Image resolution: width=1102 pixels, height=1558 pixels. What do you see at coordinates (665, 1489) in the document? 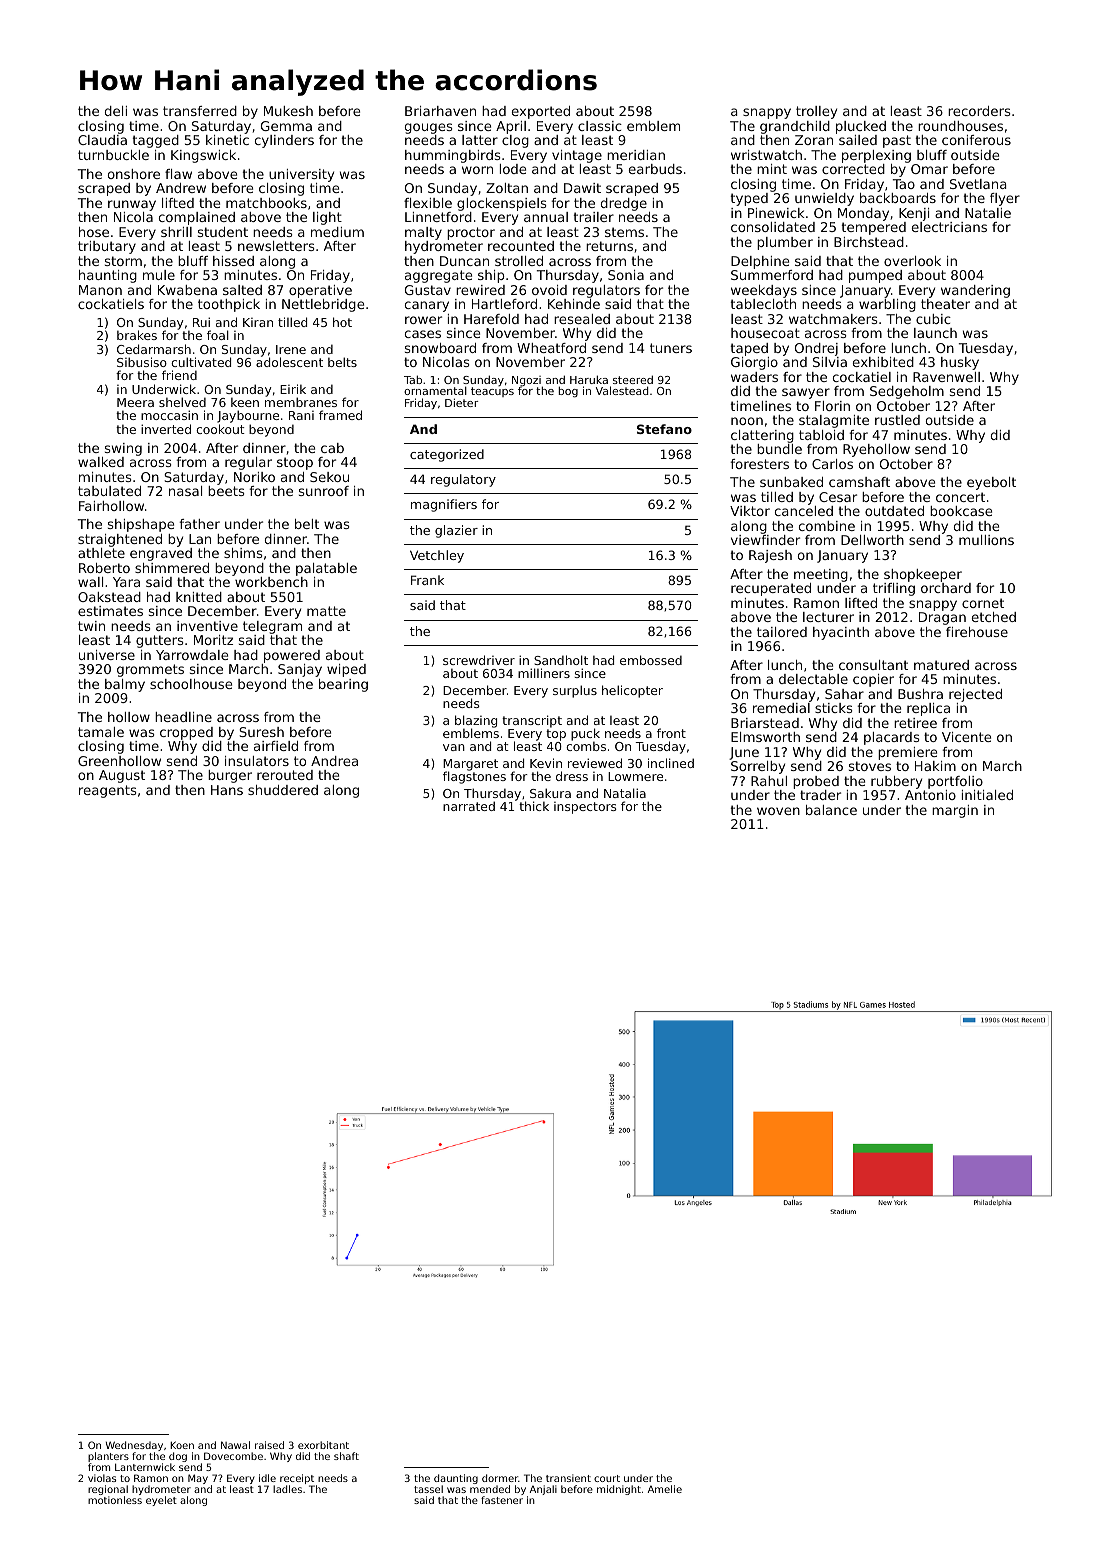
I see `Amelie` at bounding box center [665, 1489].
